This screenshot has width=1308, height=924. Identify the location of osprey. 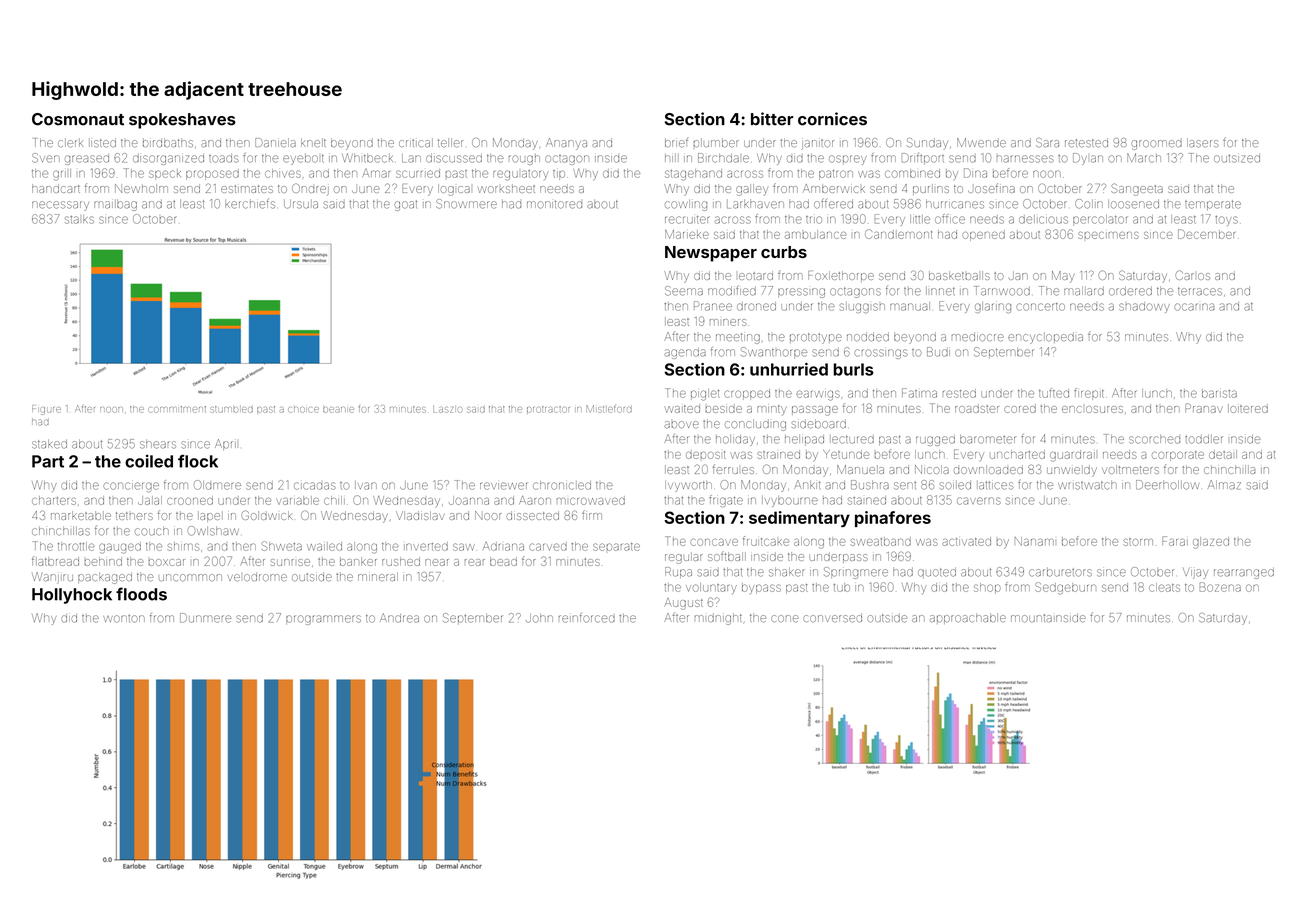
(847, 160).
